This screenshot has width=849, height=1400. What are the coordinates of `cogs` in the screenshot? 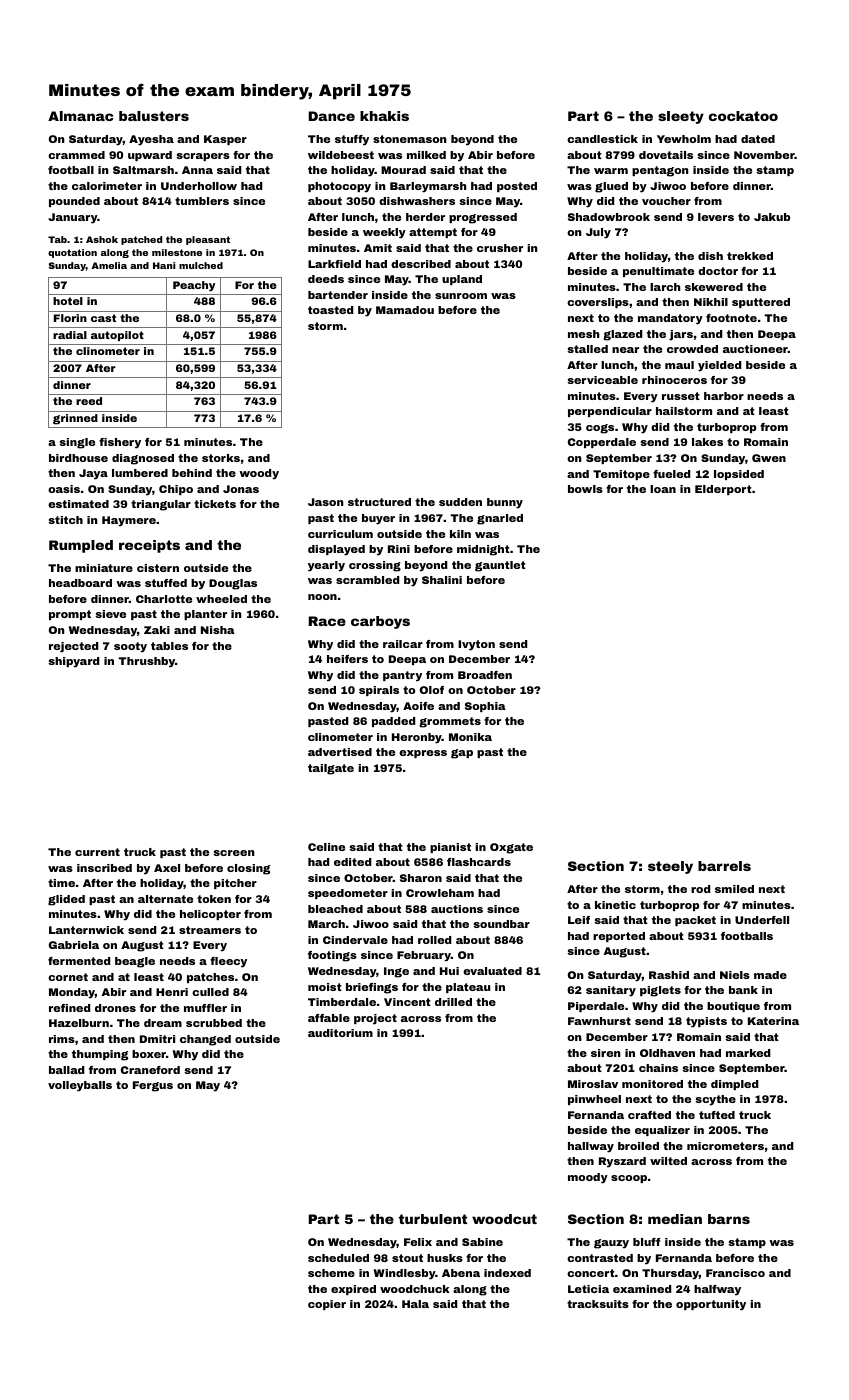 It's located at (600, 429).
